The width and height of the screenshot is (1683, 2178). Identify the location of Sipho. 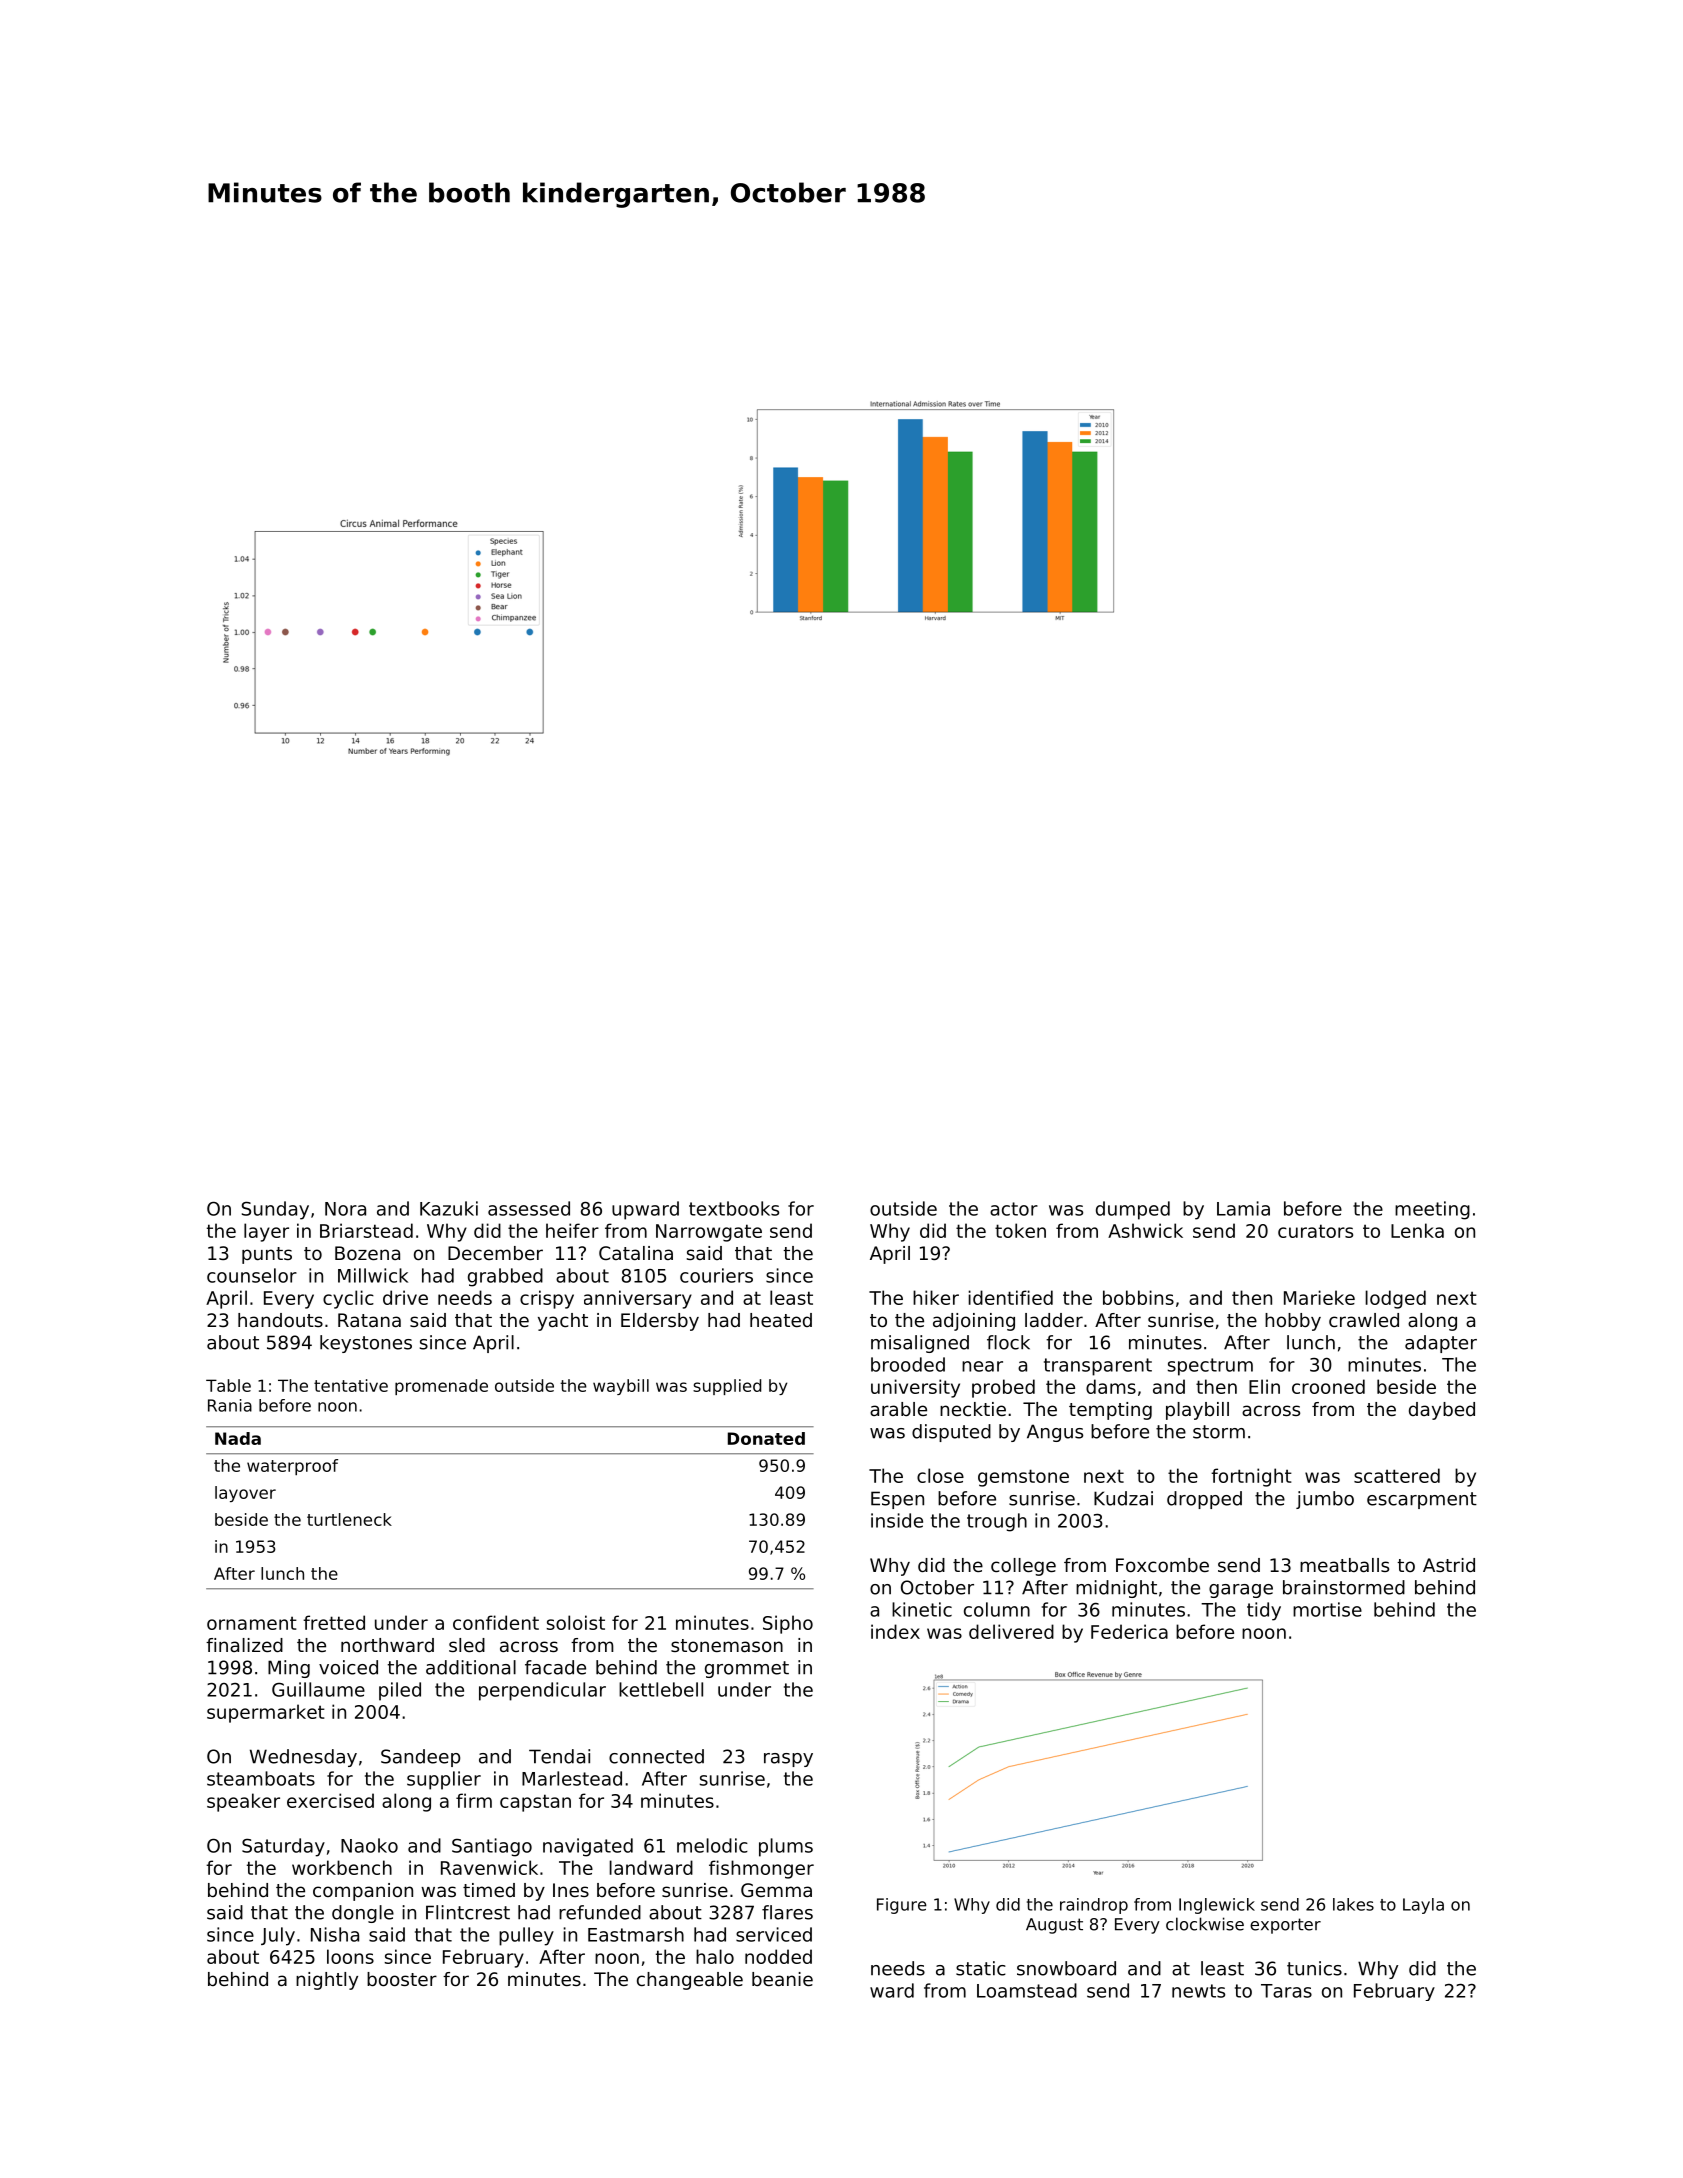
(788, 1624).
